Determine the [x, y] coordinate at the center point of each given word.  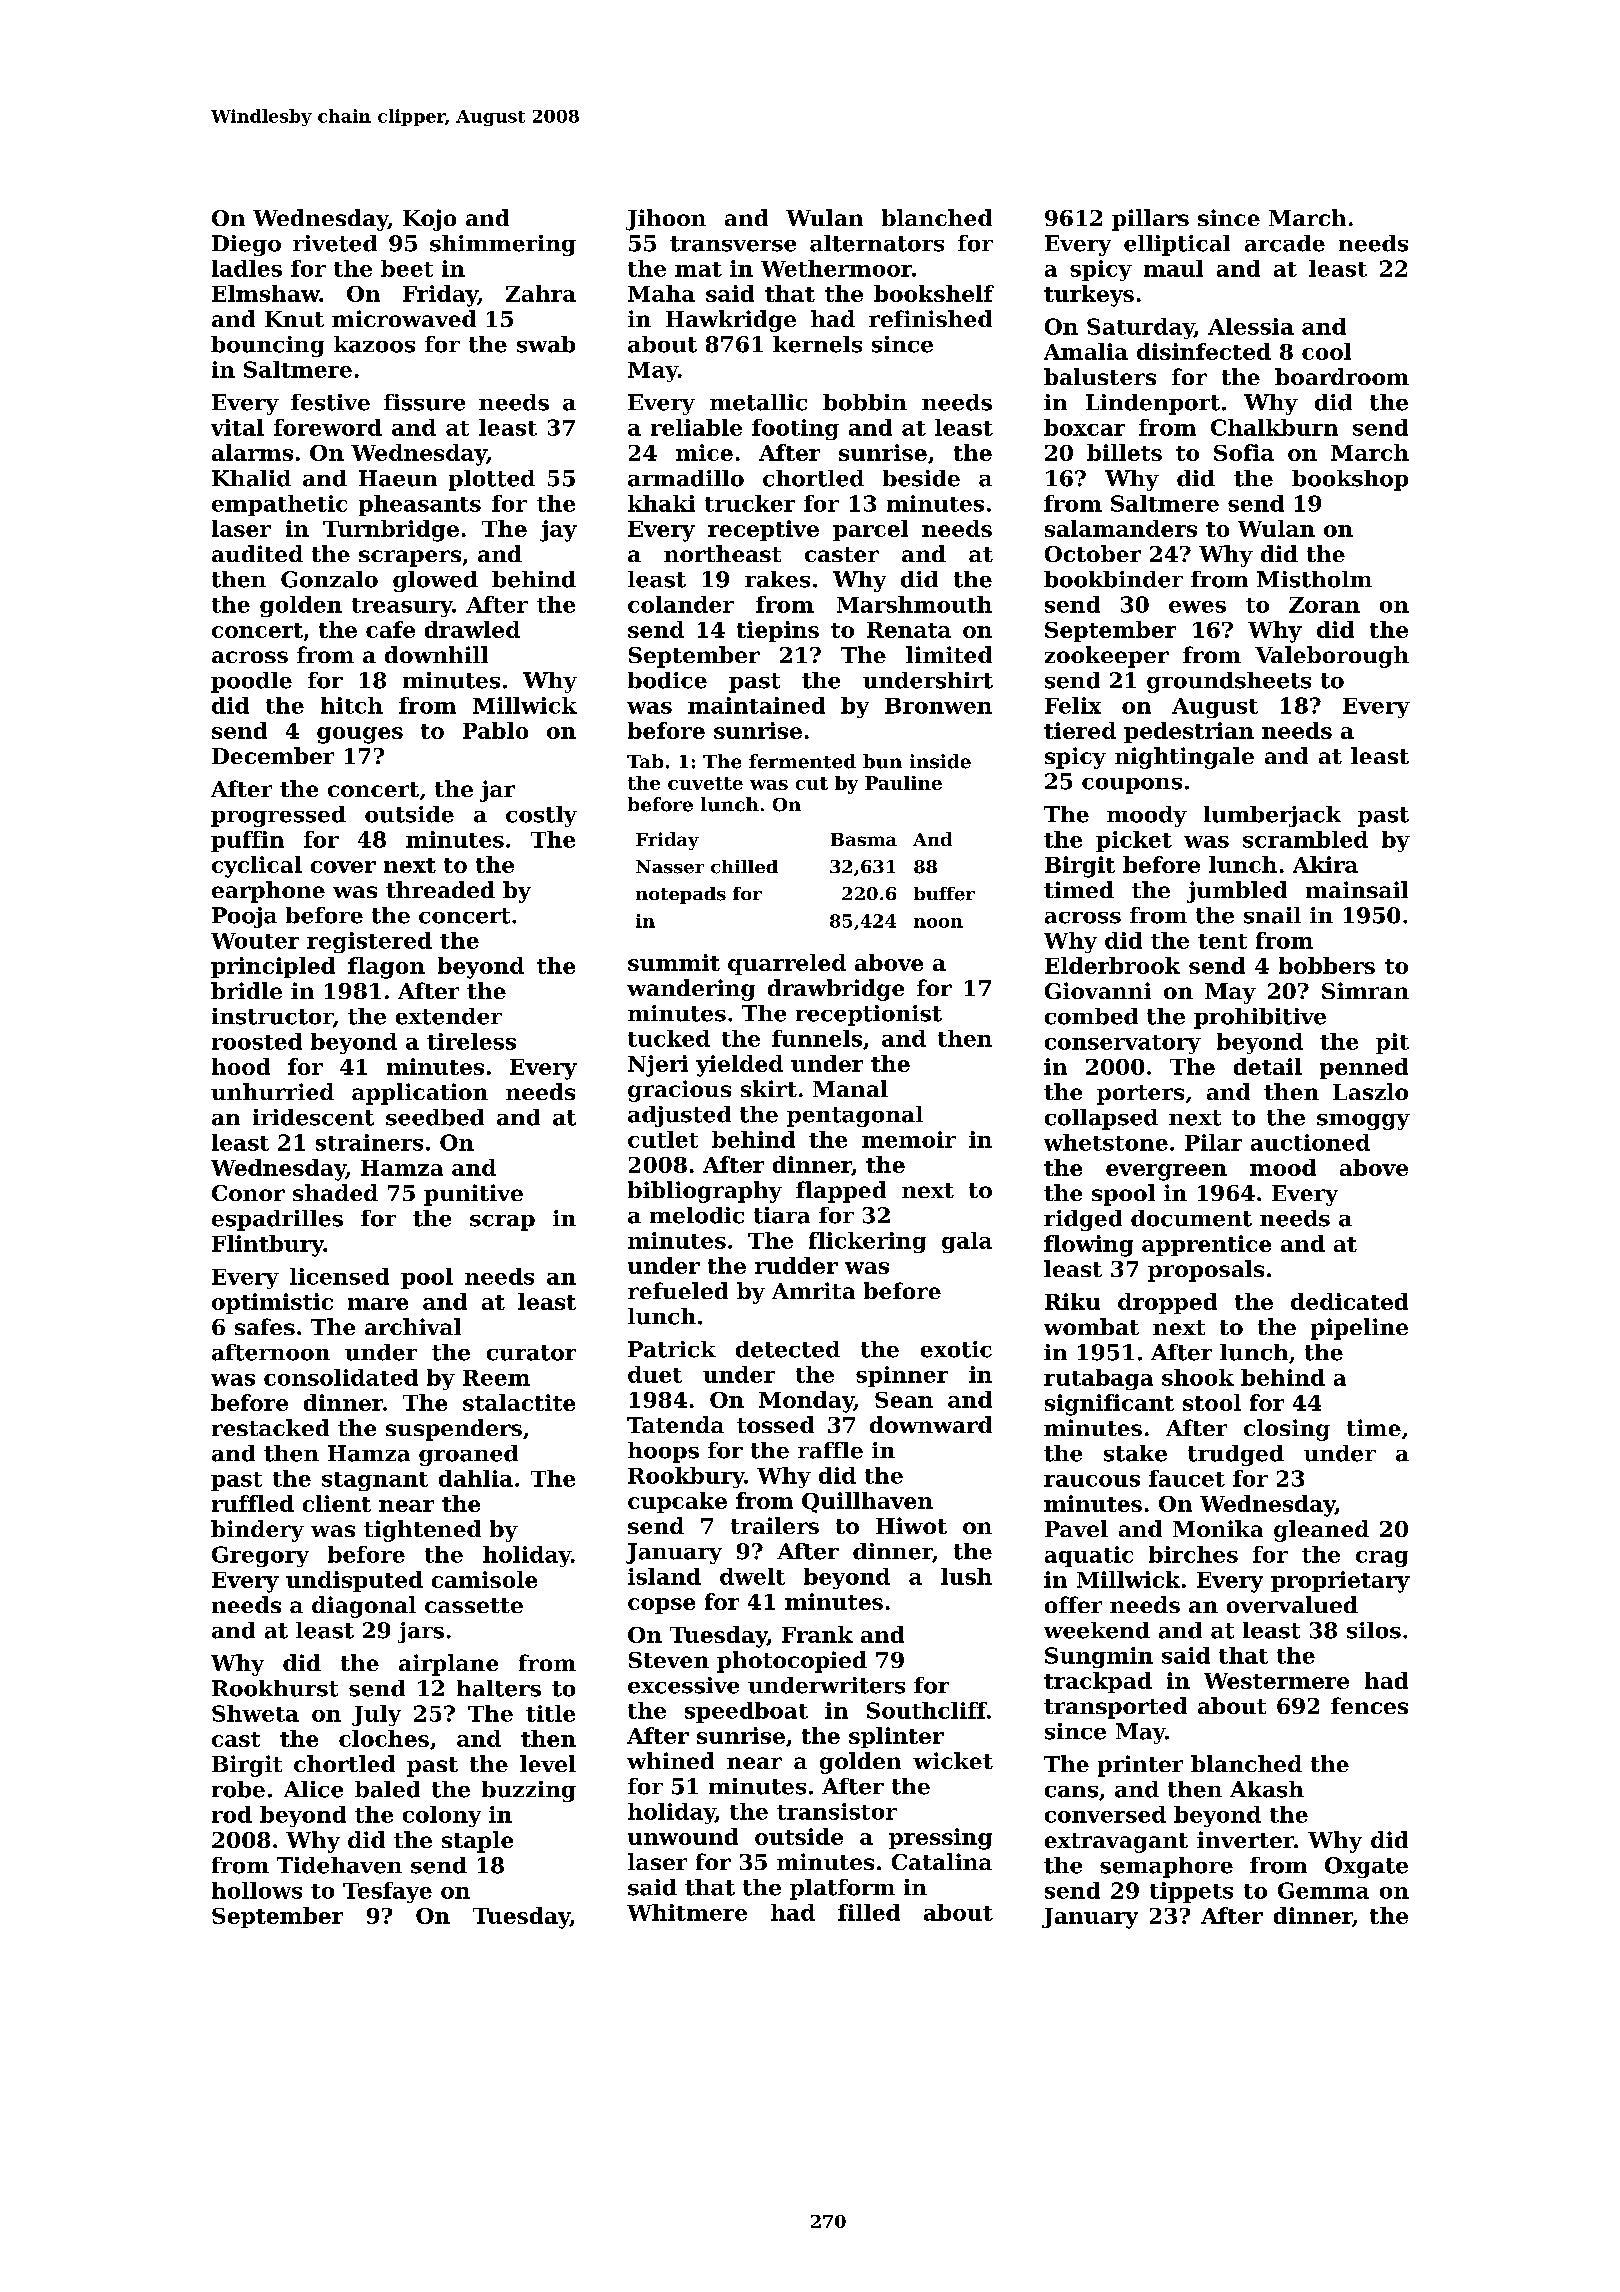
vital [237, 427]
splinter [896, 1737]
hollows [257, 1890]
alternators [877, 243]
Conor [248, 1193]
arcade [1285, 243]
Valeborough [1332, 657]
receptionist [869, 1015]
